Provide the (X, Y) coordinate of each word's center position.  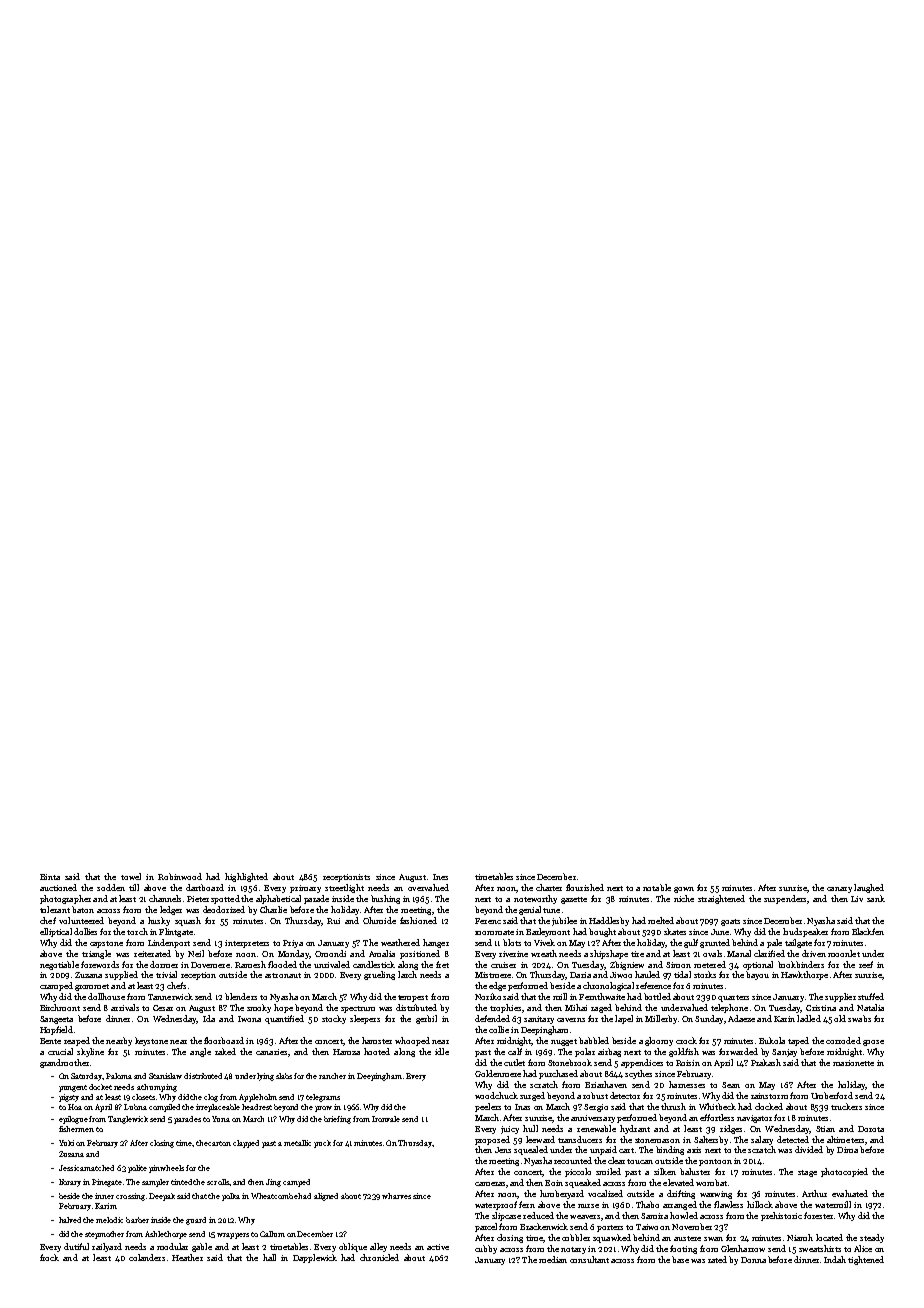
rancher (332, 1076)
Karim (106, 1206)
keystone (151, 1041)
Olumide (379, 920)
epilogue (73, 1120)
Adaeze (741, 1018)
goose (873, 1043)
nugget (564, 1042)
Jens (503, 1150)
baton (83, 909)
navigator (754, 1119)
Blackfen (868, 931)
